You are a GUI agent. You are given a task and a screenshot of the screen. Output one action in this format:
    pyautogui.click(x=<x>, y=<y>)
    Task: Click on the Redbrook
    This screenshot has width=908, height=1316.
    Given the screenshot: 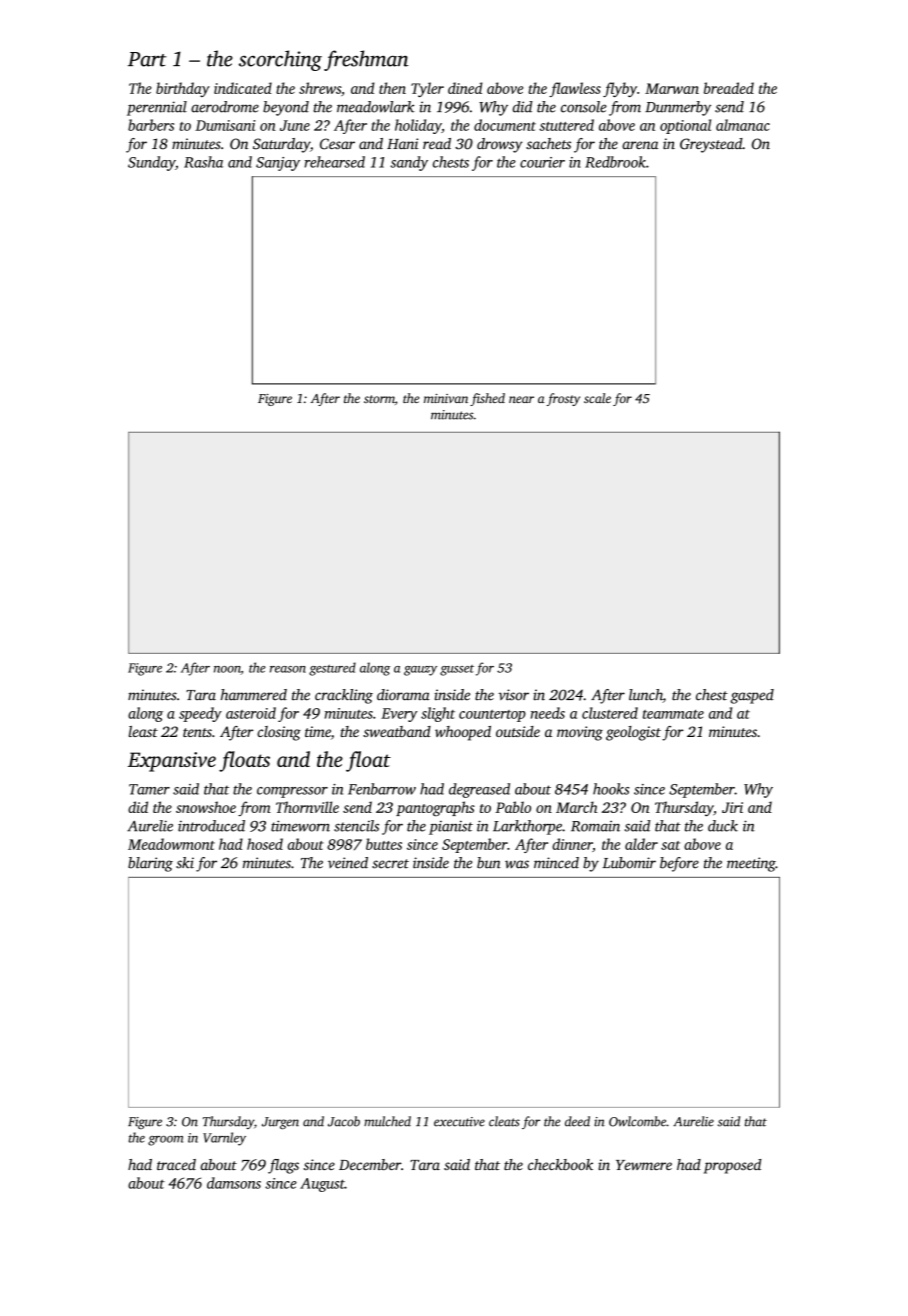 What is the action you would take?
    pyautogui.click(x=615, y=162)
